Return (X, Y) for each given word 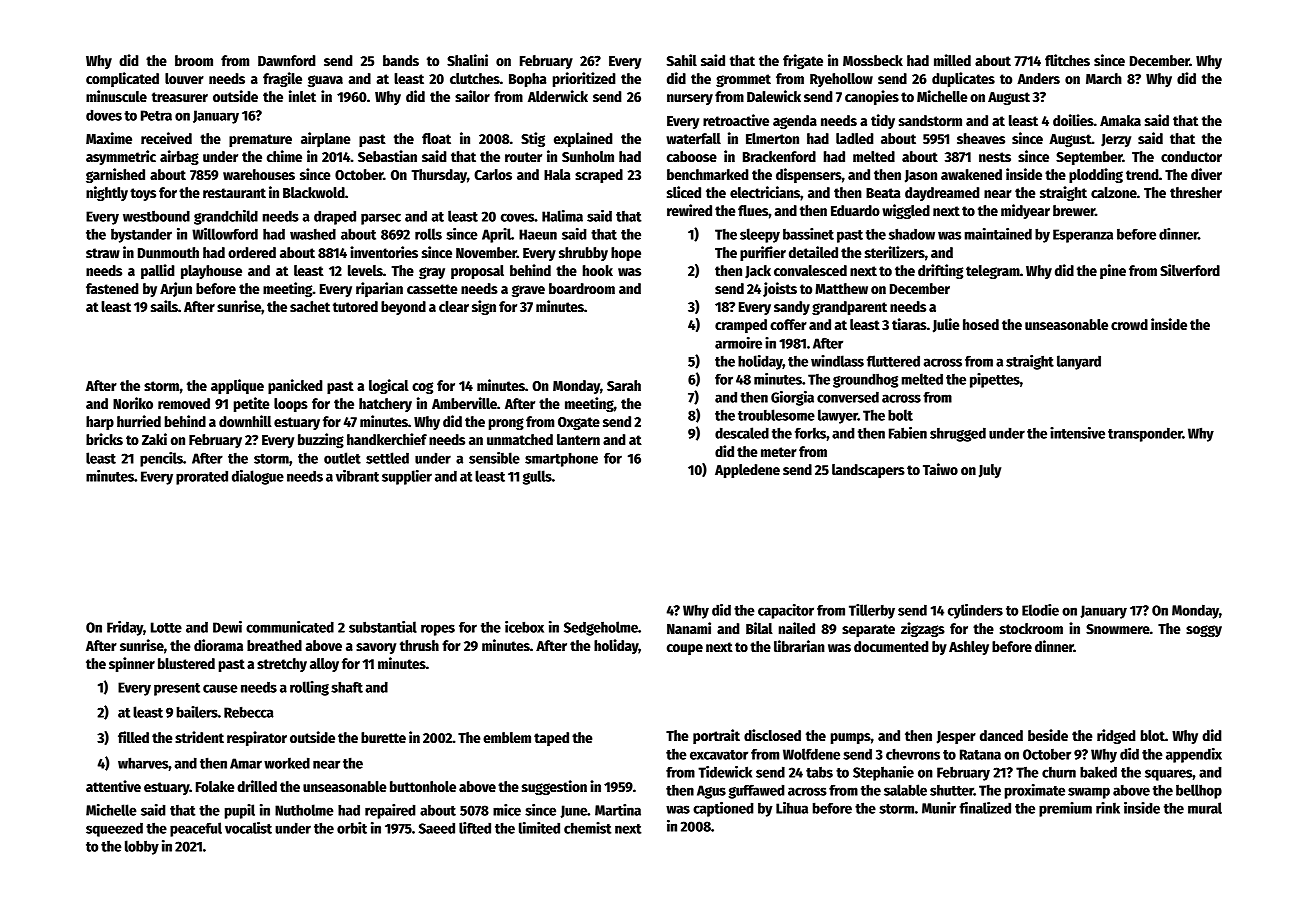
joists (780, 289)
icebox (524, 627)
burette (383, 737)
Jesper (956, 737)
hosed (981, 324)
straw (103, 253)
